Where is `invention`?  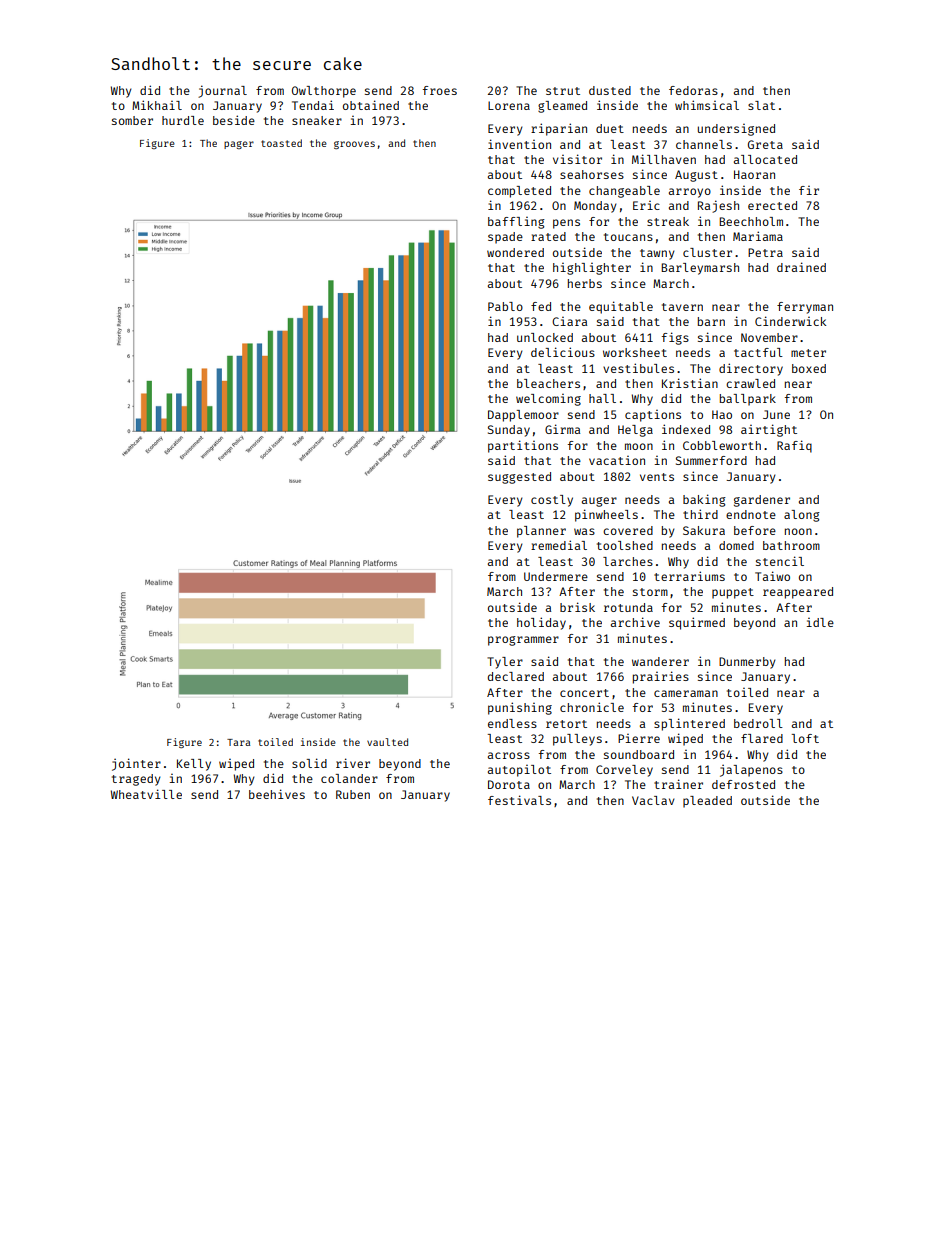
invention is located at coordinates (519, 144).
